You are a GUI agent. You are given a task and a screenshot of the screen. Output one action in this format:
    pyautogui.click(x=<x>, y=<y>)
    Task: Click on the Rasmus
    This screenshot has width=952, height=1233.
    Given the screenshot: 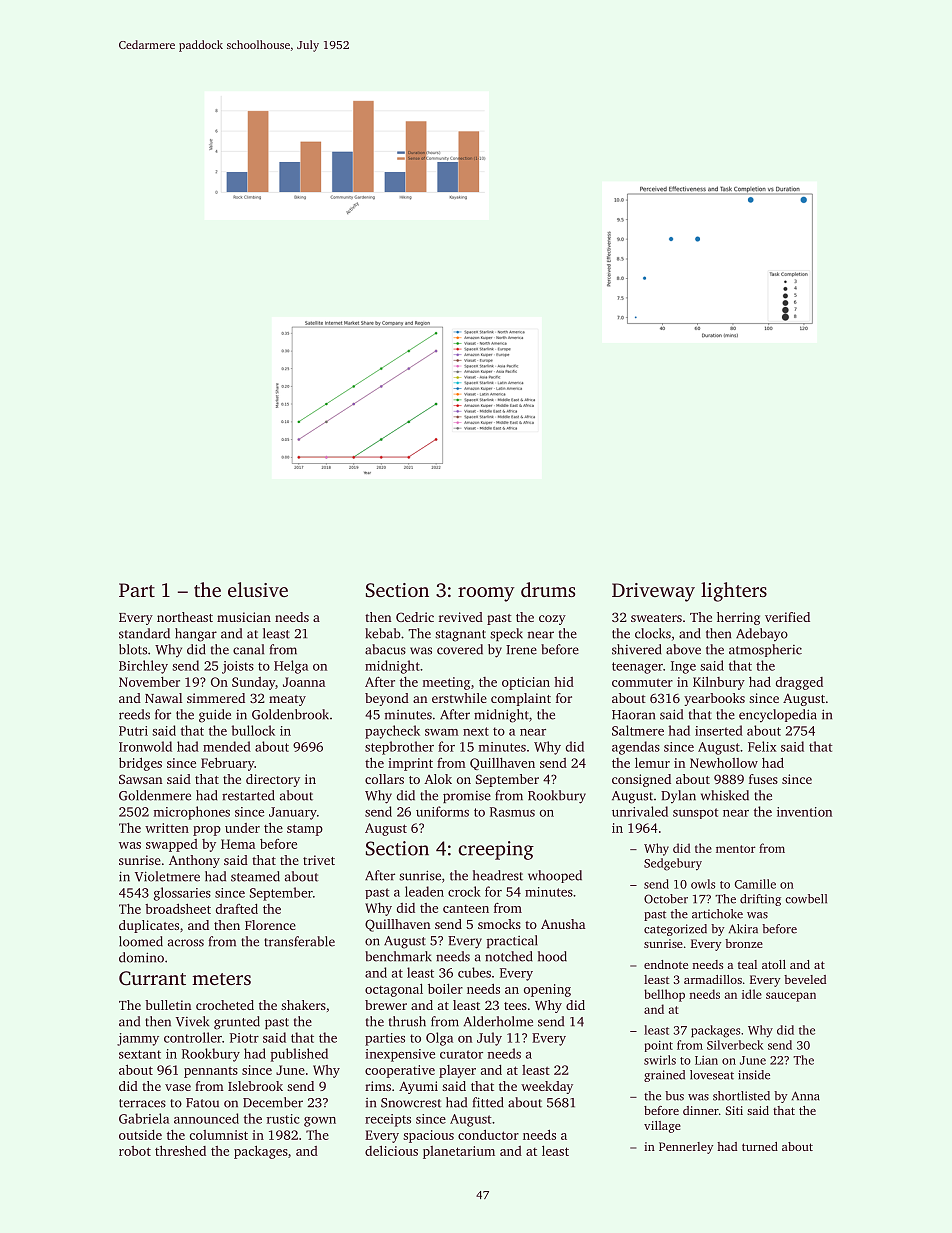 What is the action you would take?
    pyautogui.click(x=512, y=812)
